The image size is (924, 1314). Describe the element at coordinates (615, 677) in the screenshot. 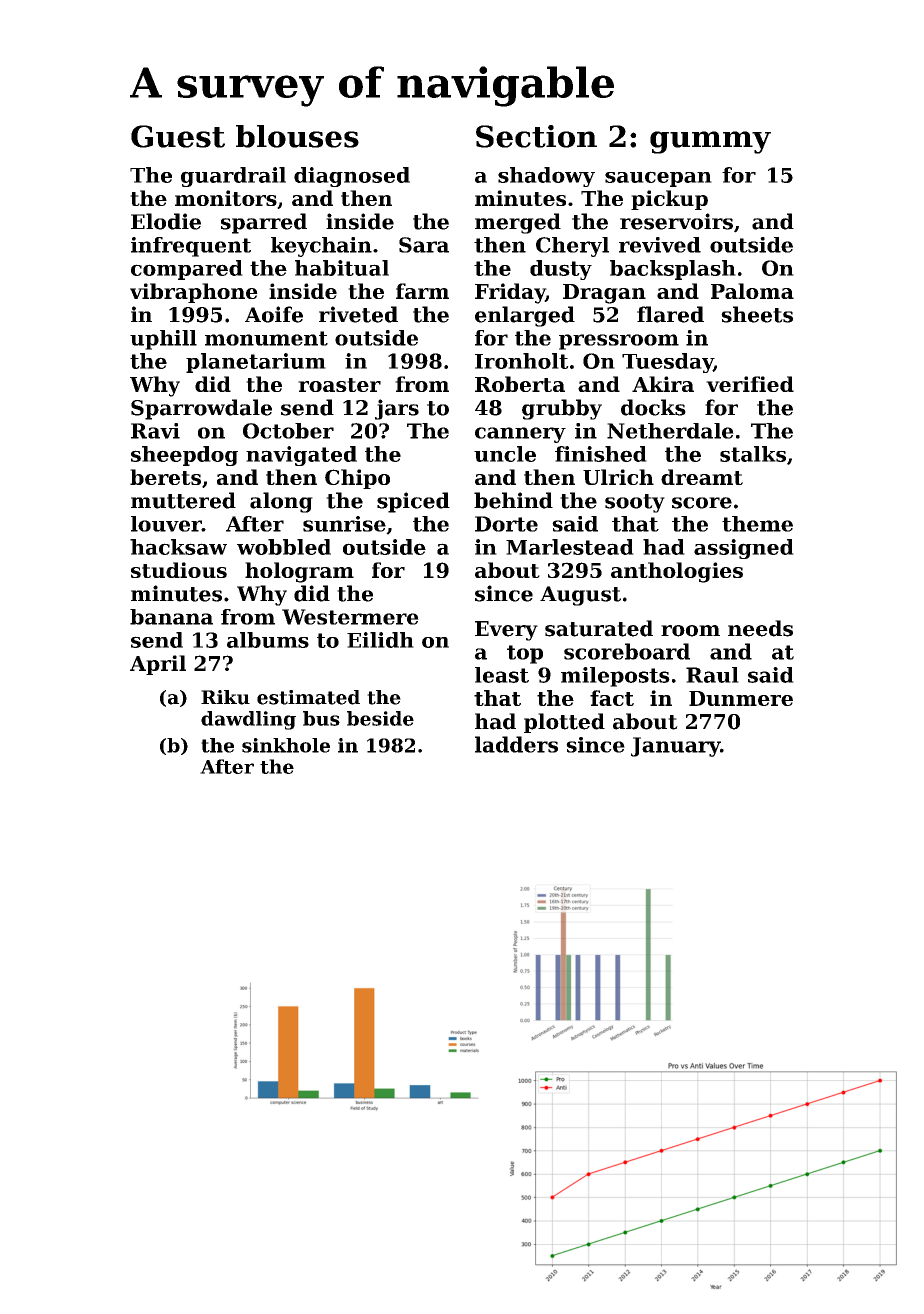

I see `mileposts` at that location.
